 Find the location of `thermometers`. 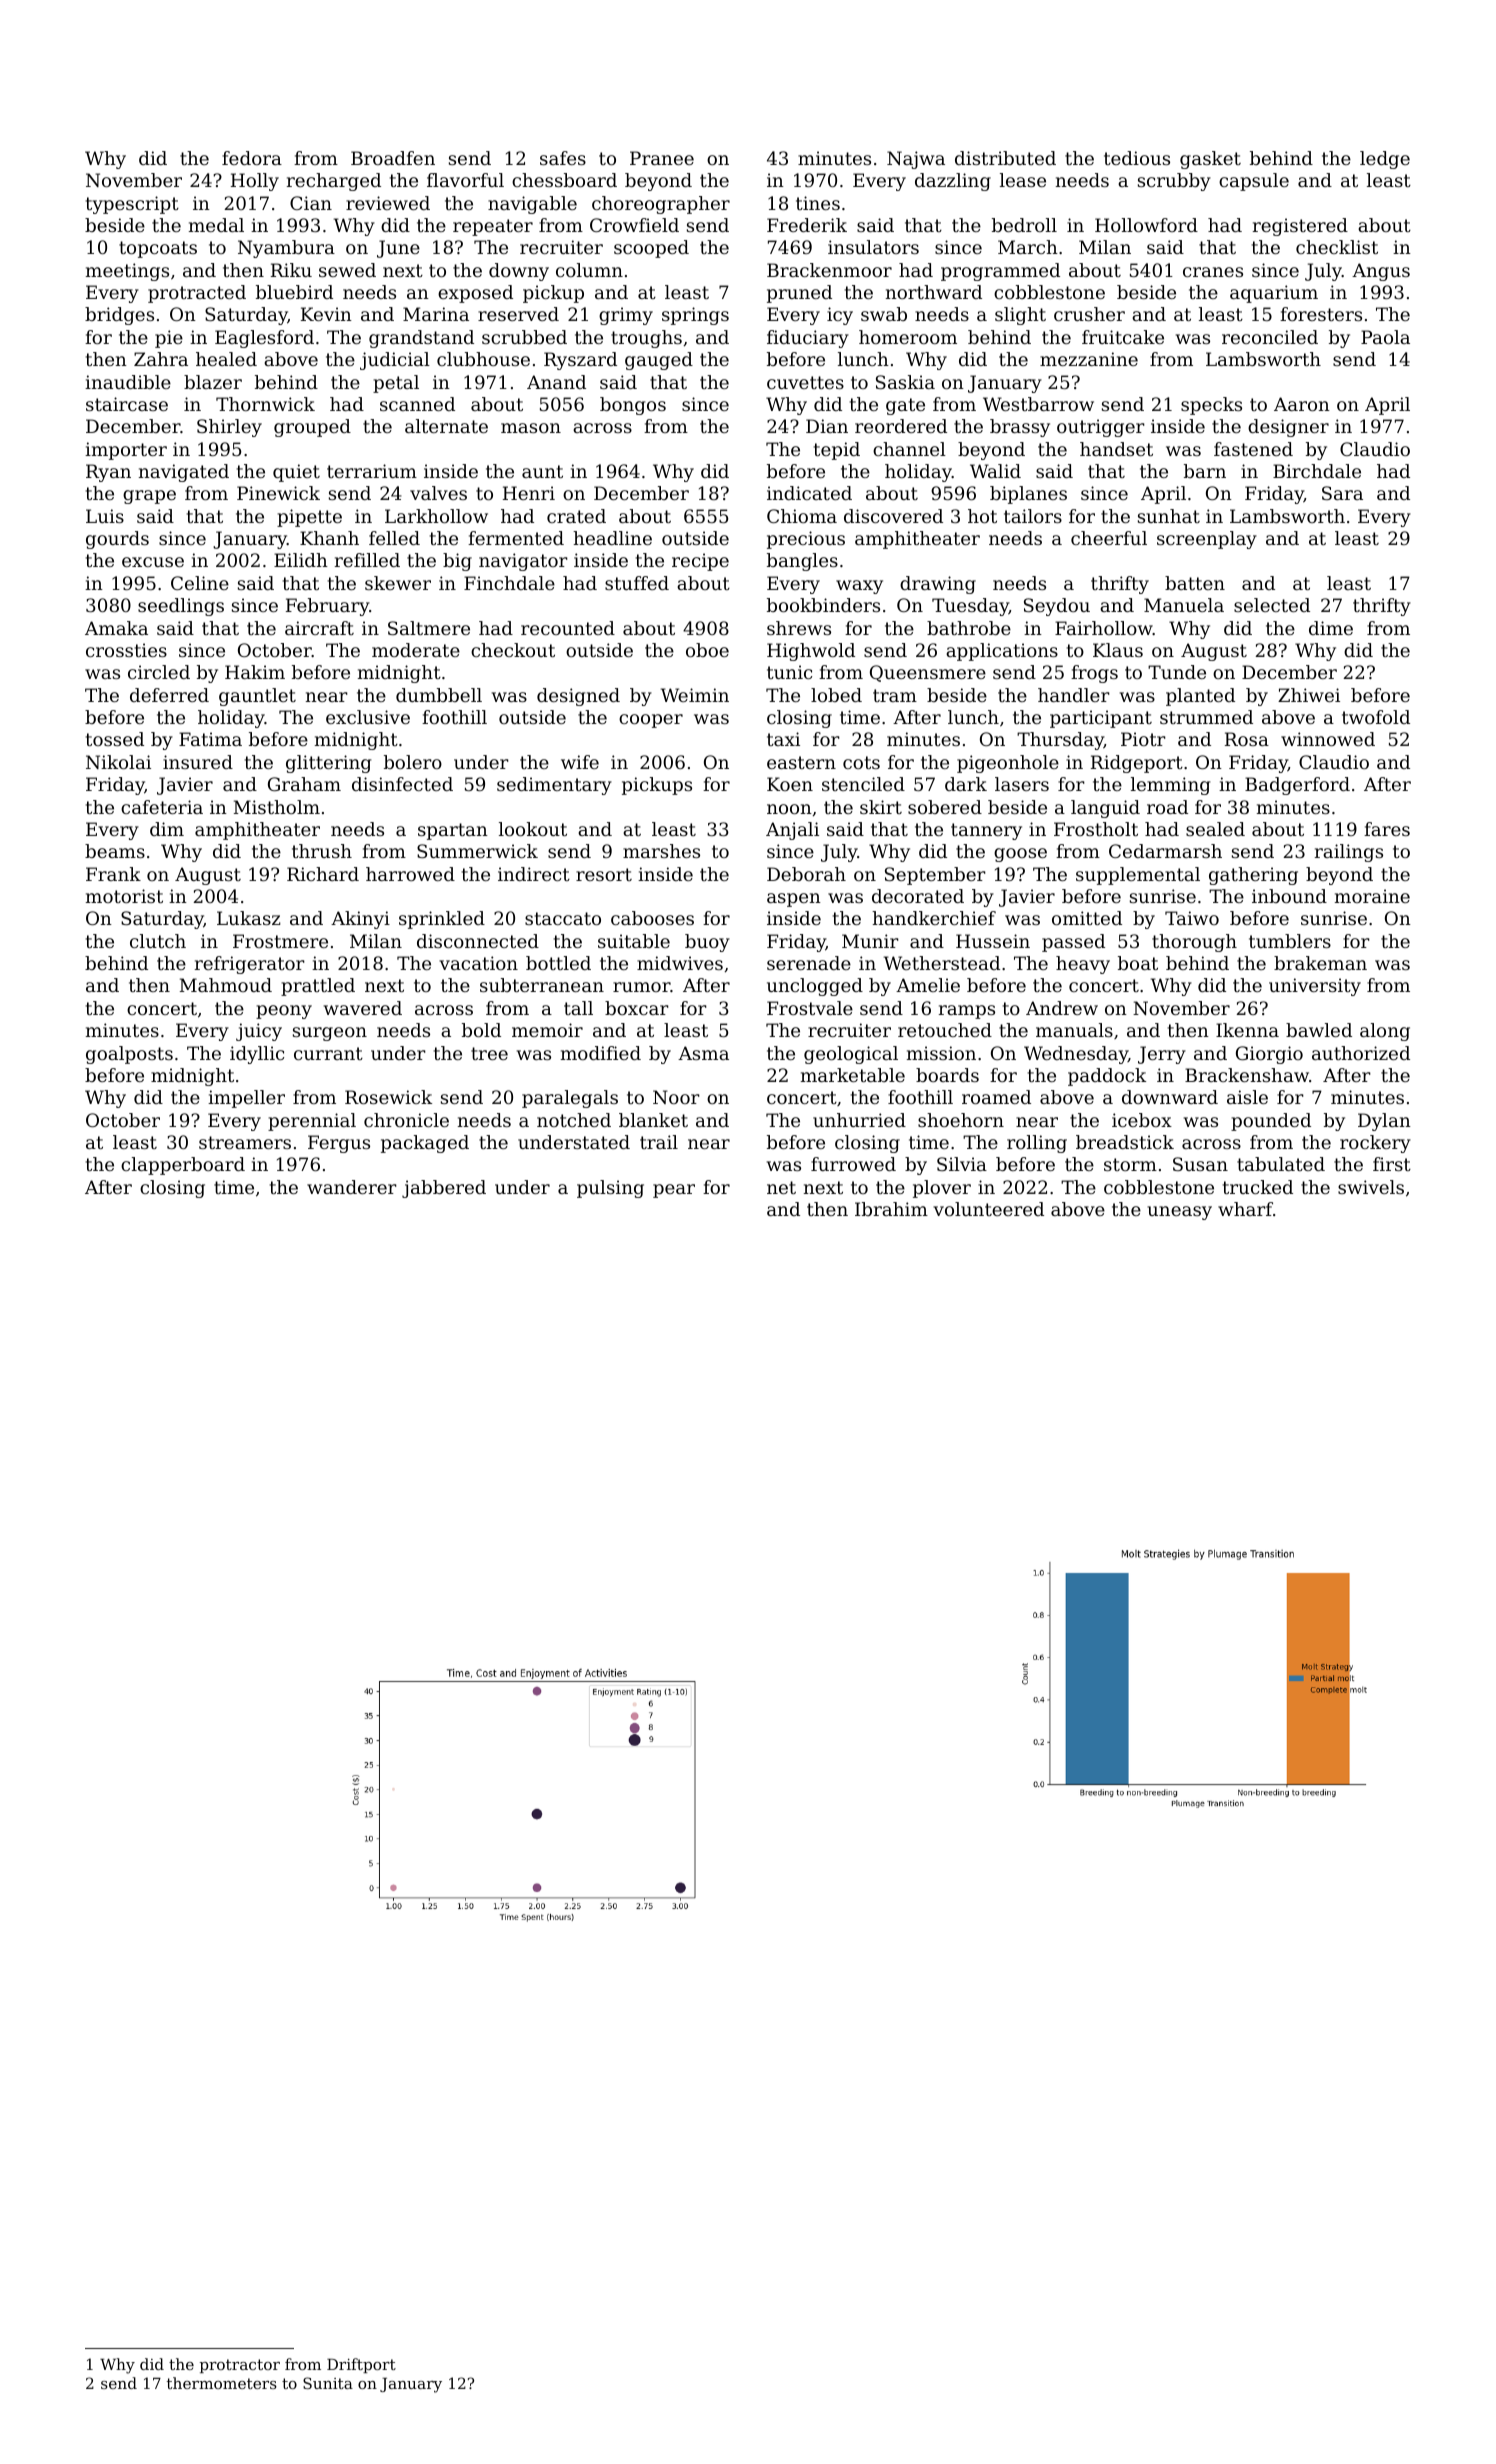

thermometers is located at coordinates (222, 2383).
